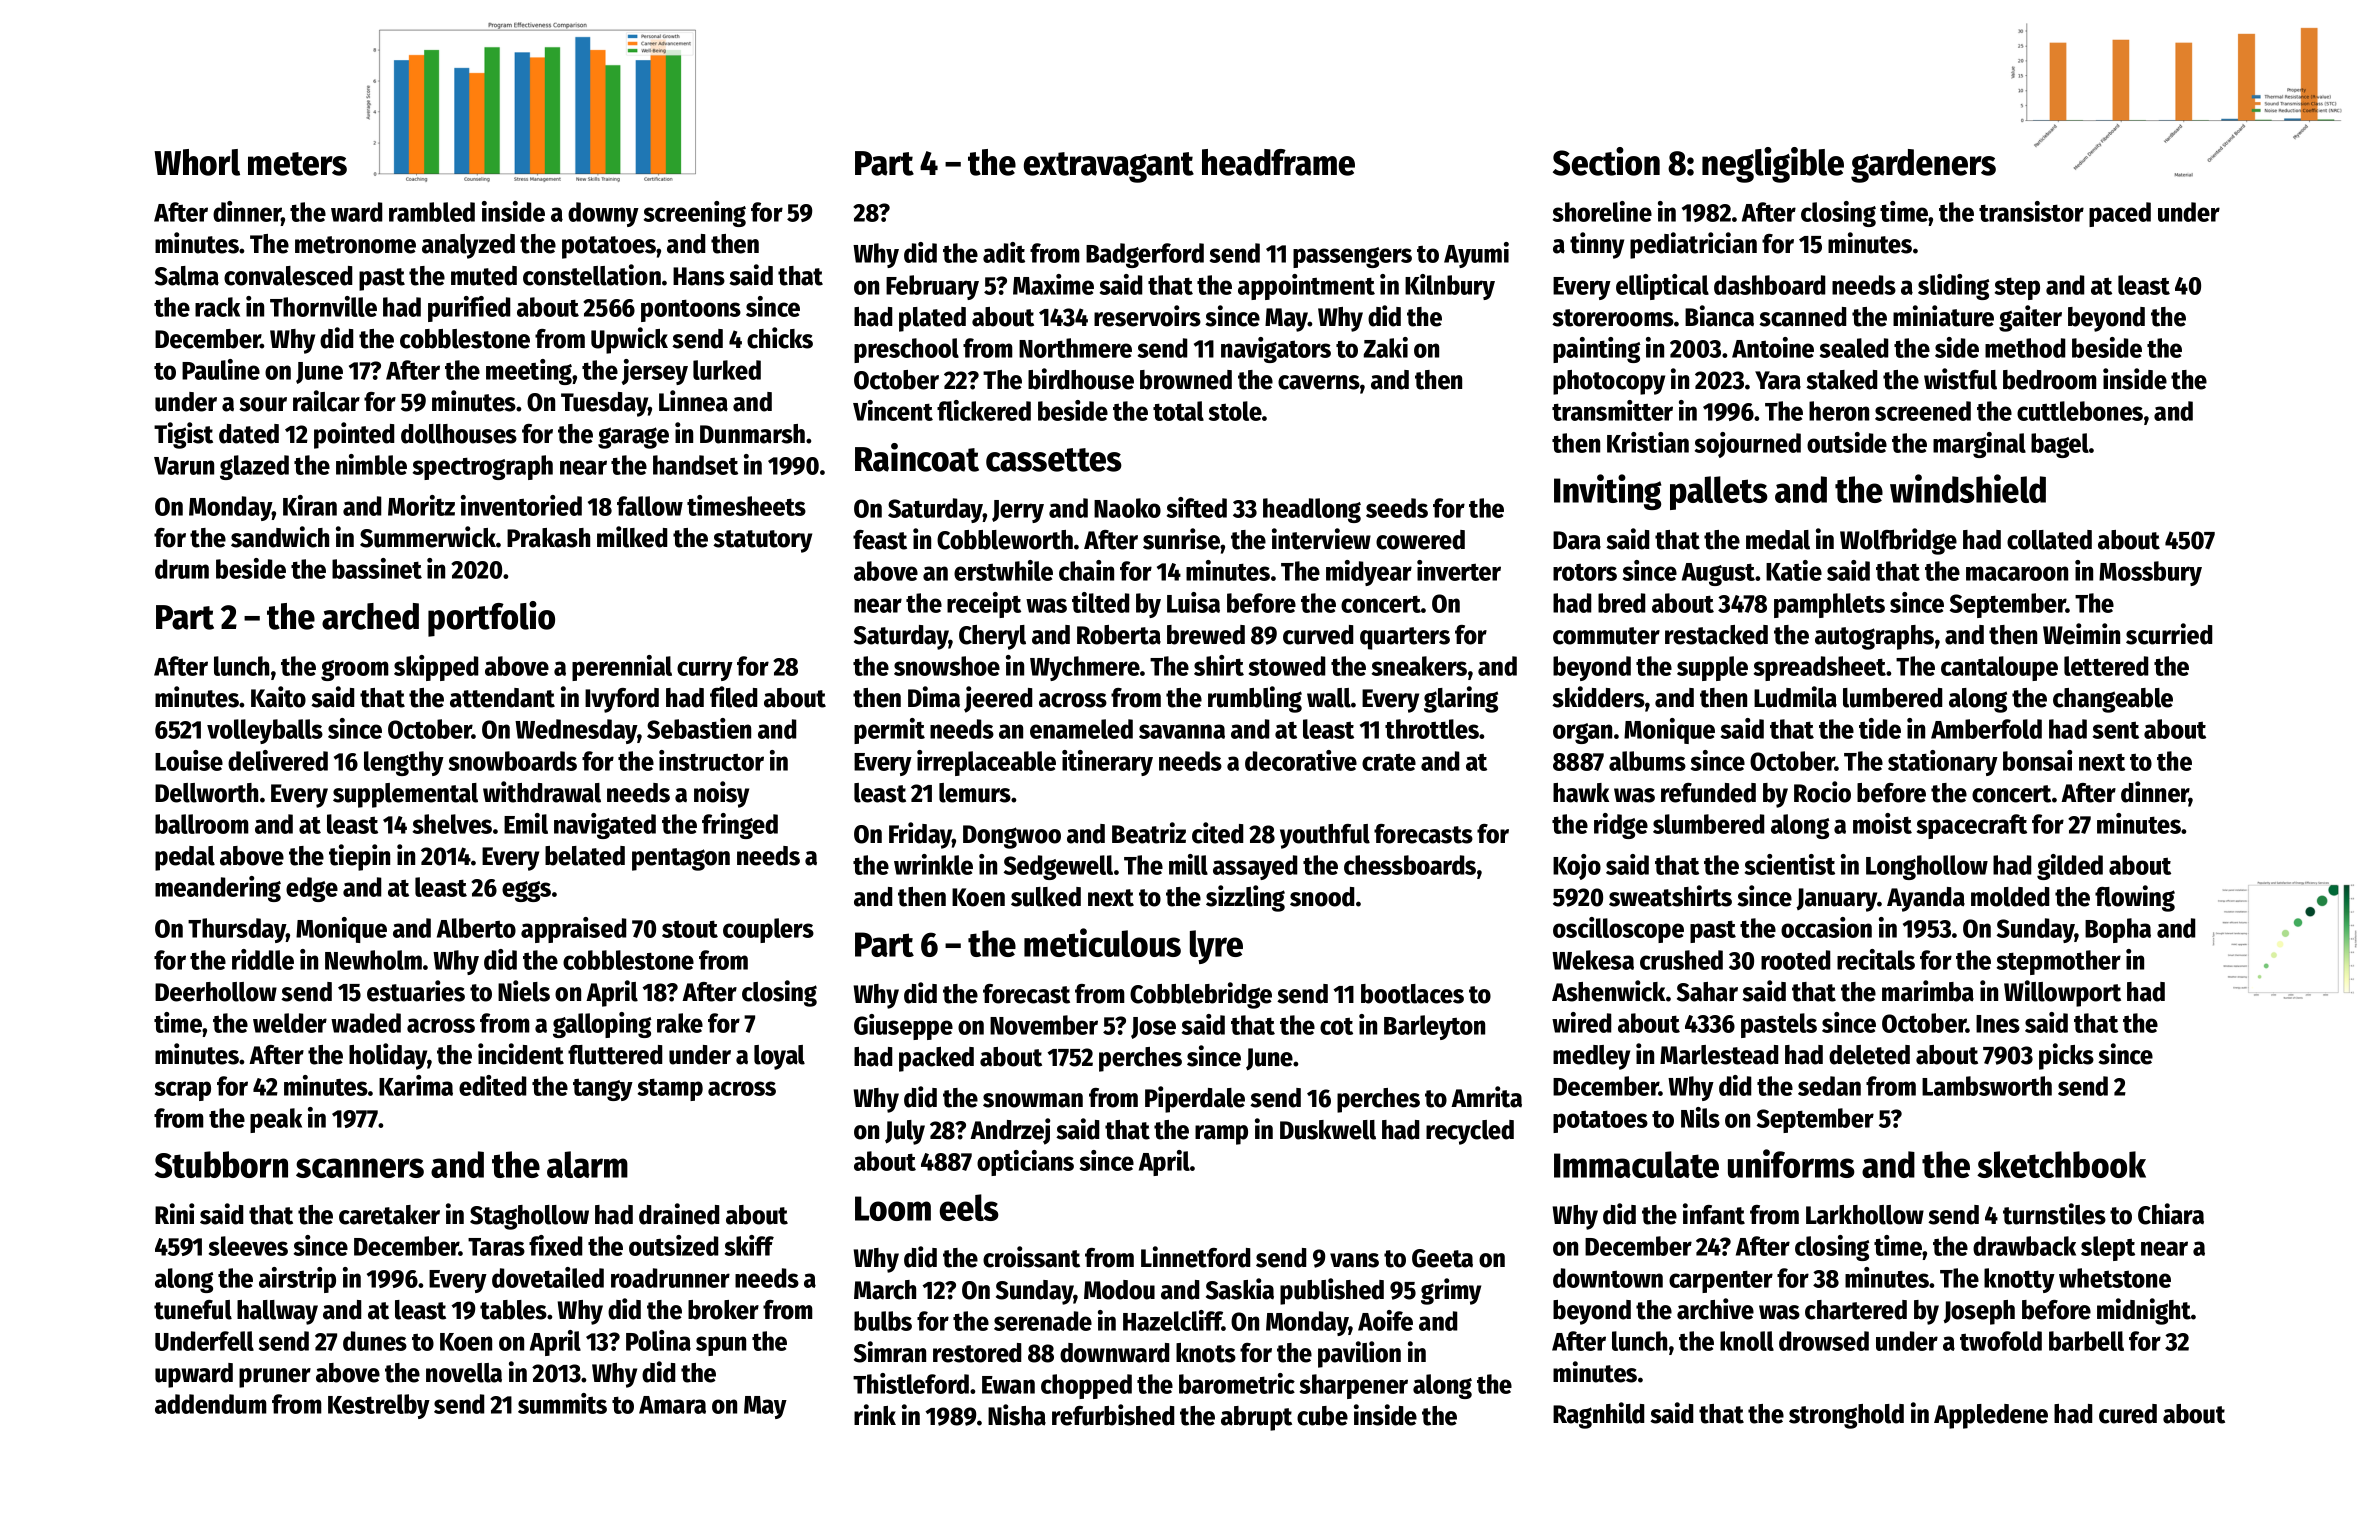 The image size is (2380, 1540). I want to click on sketchbook, so click(2061, 1164).
